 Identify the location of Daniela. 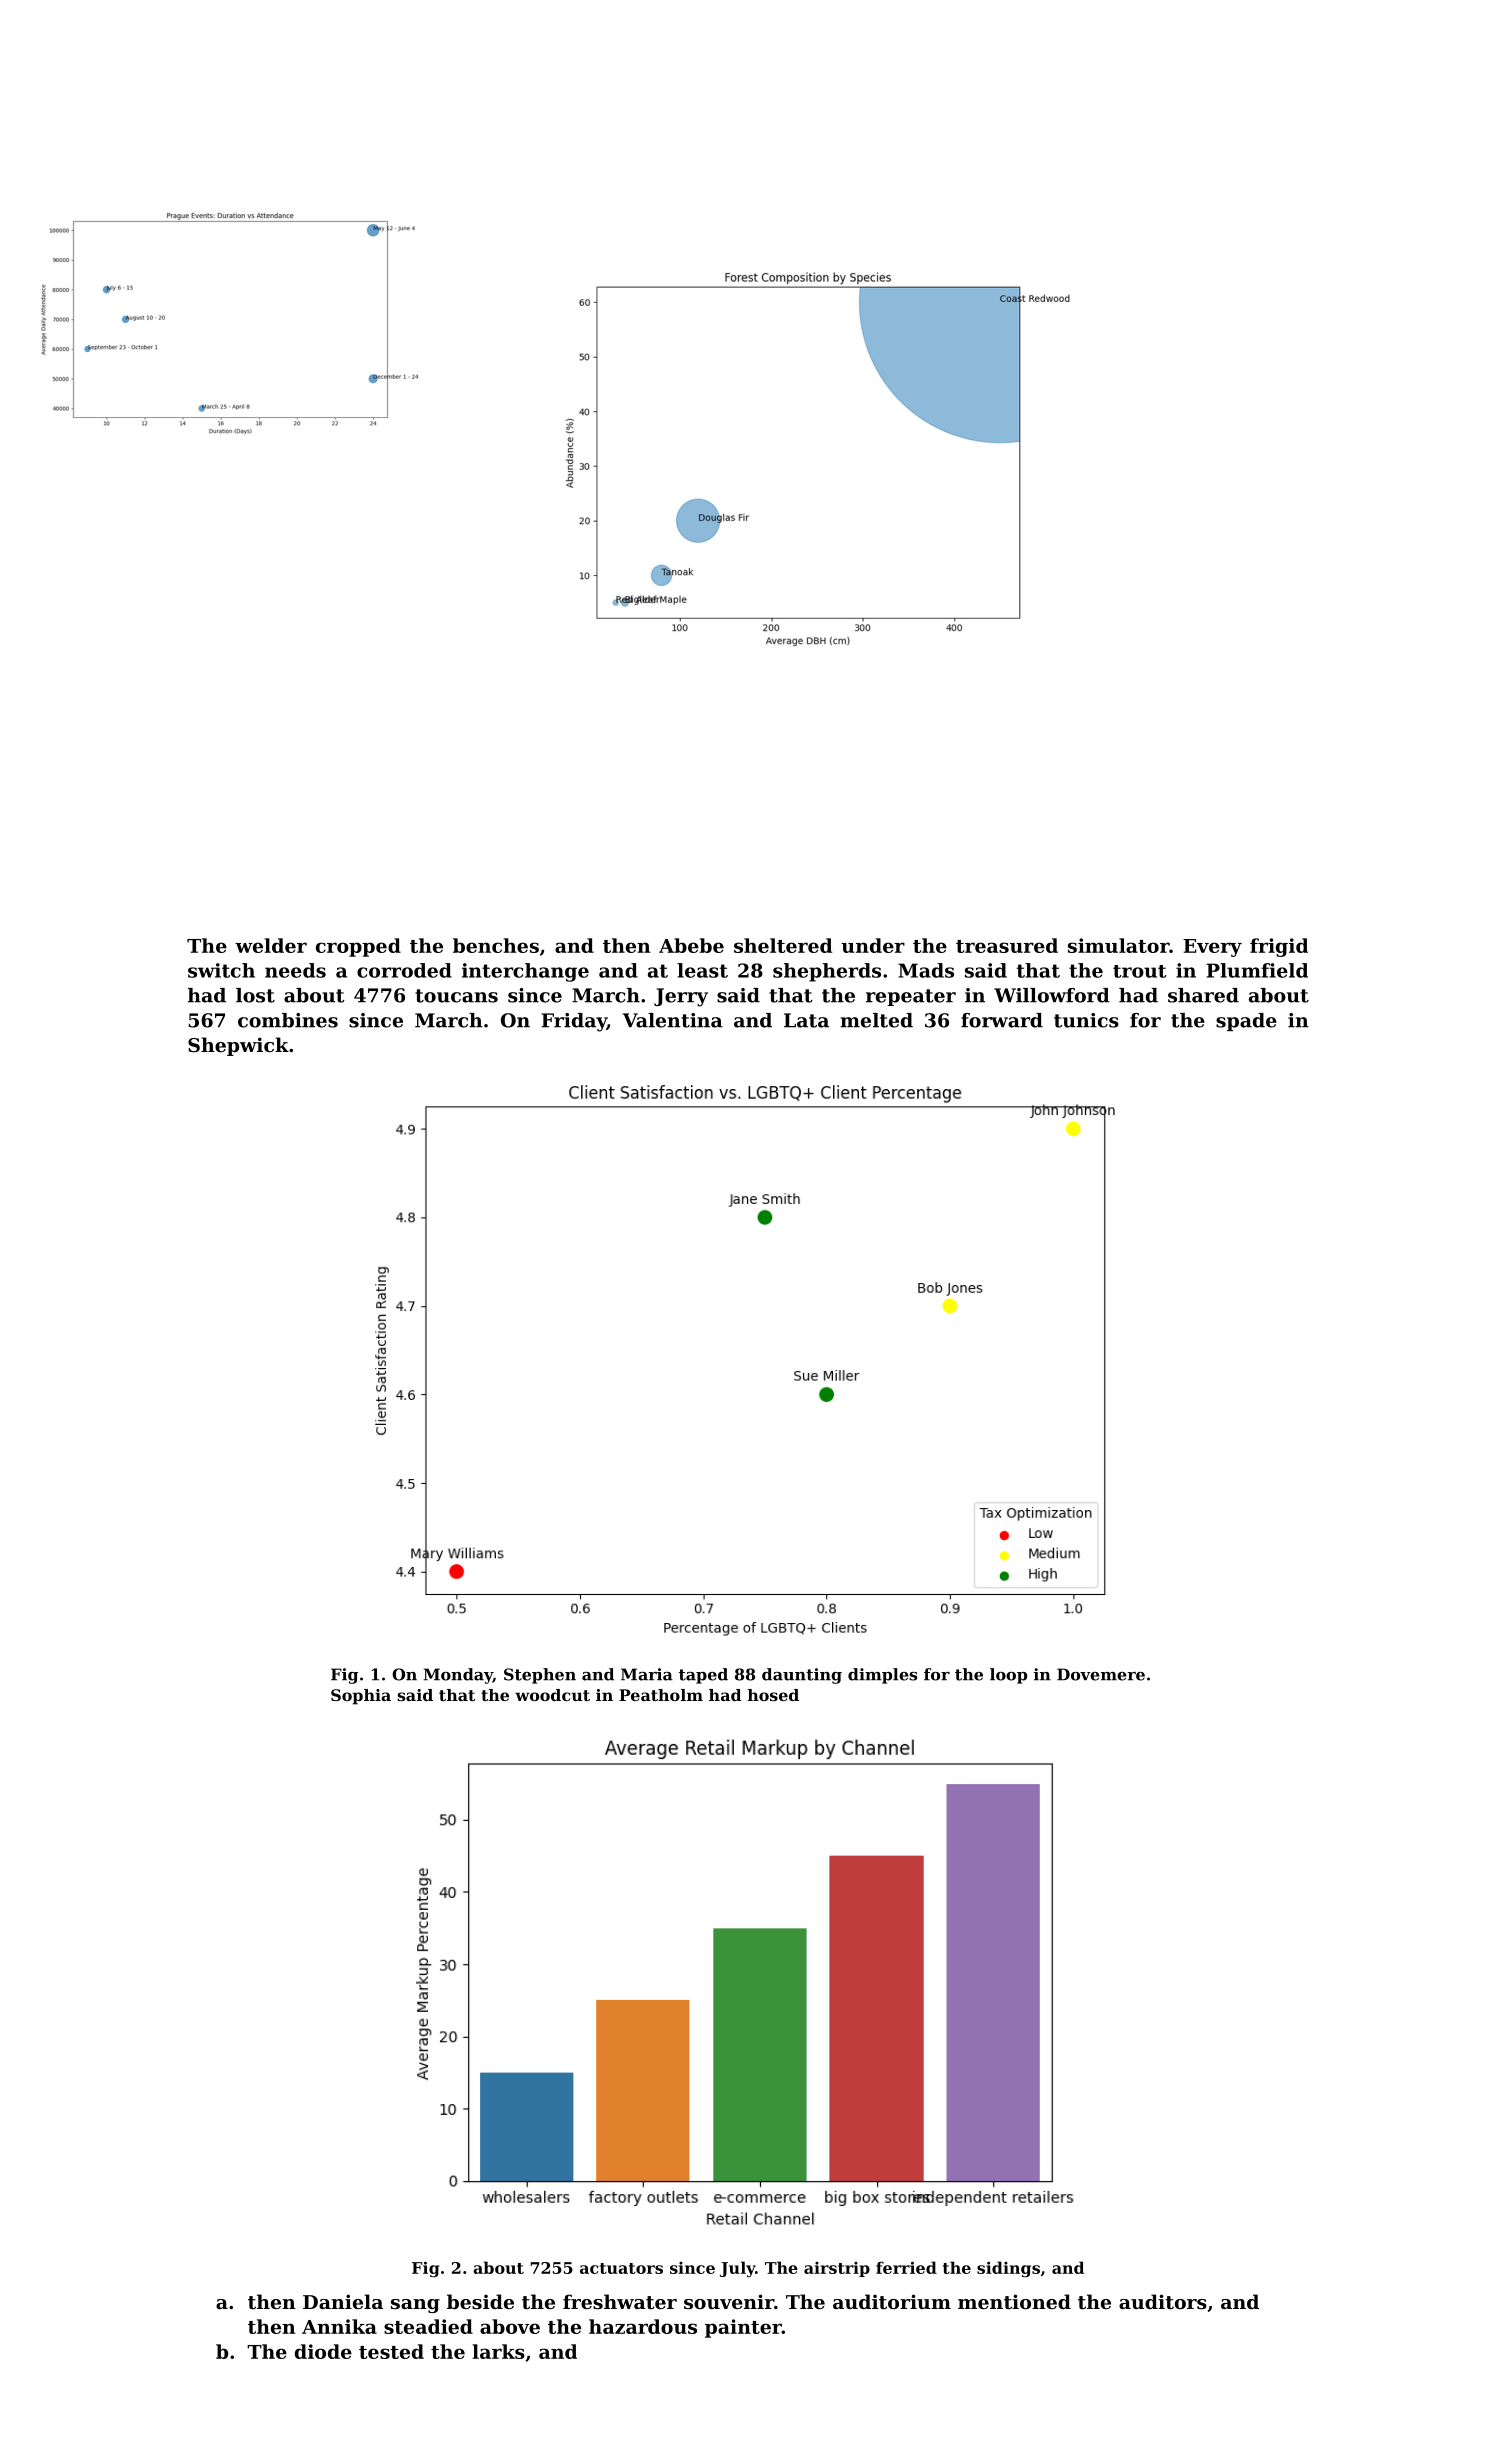
(343, 2301).
